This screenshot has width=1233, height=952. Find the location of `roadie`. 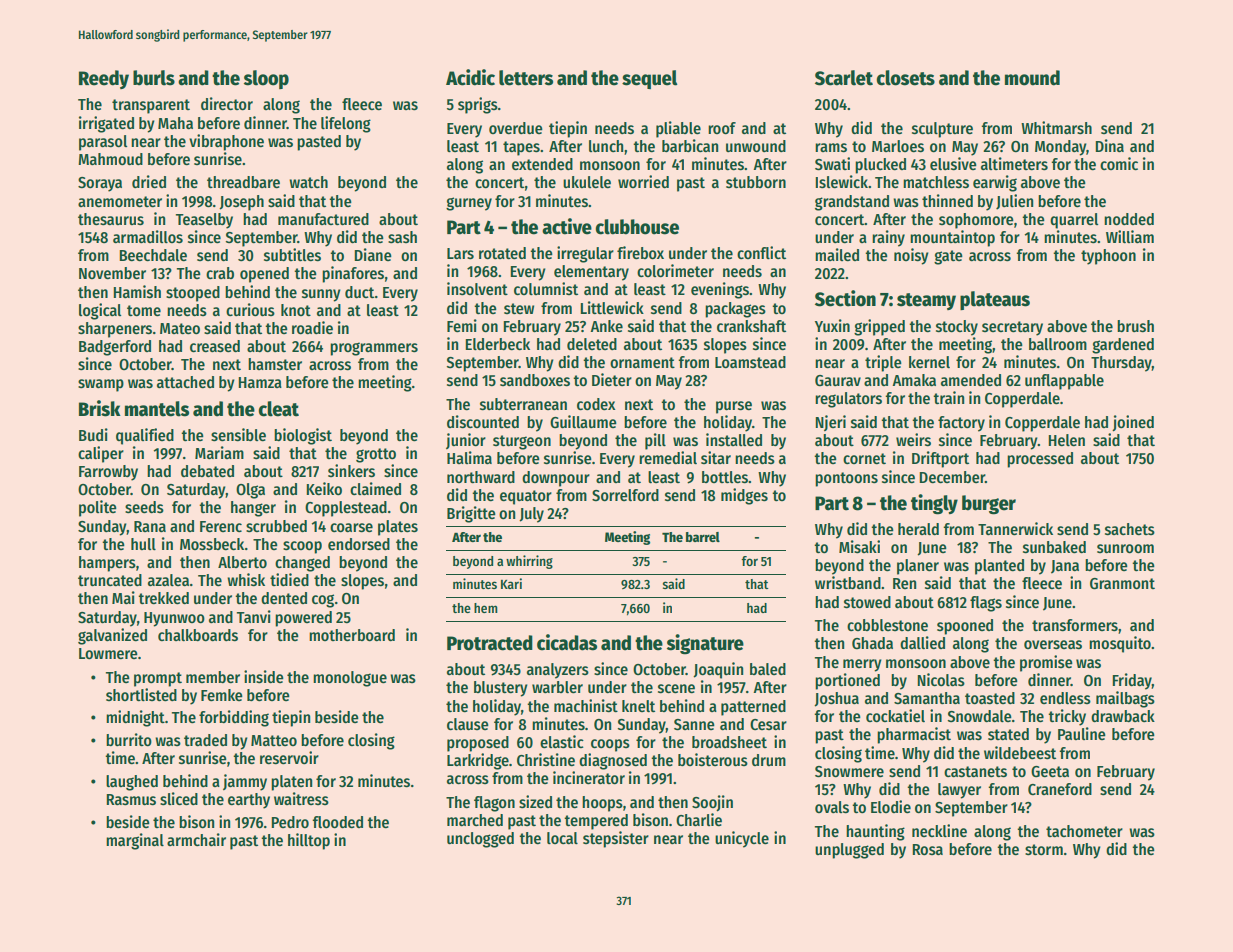

roadie is located at coordinates (312, 328).
